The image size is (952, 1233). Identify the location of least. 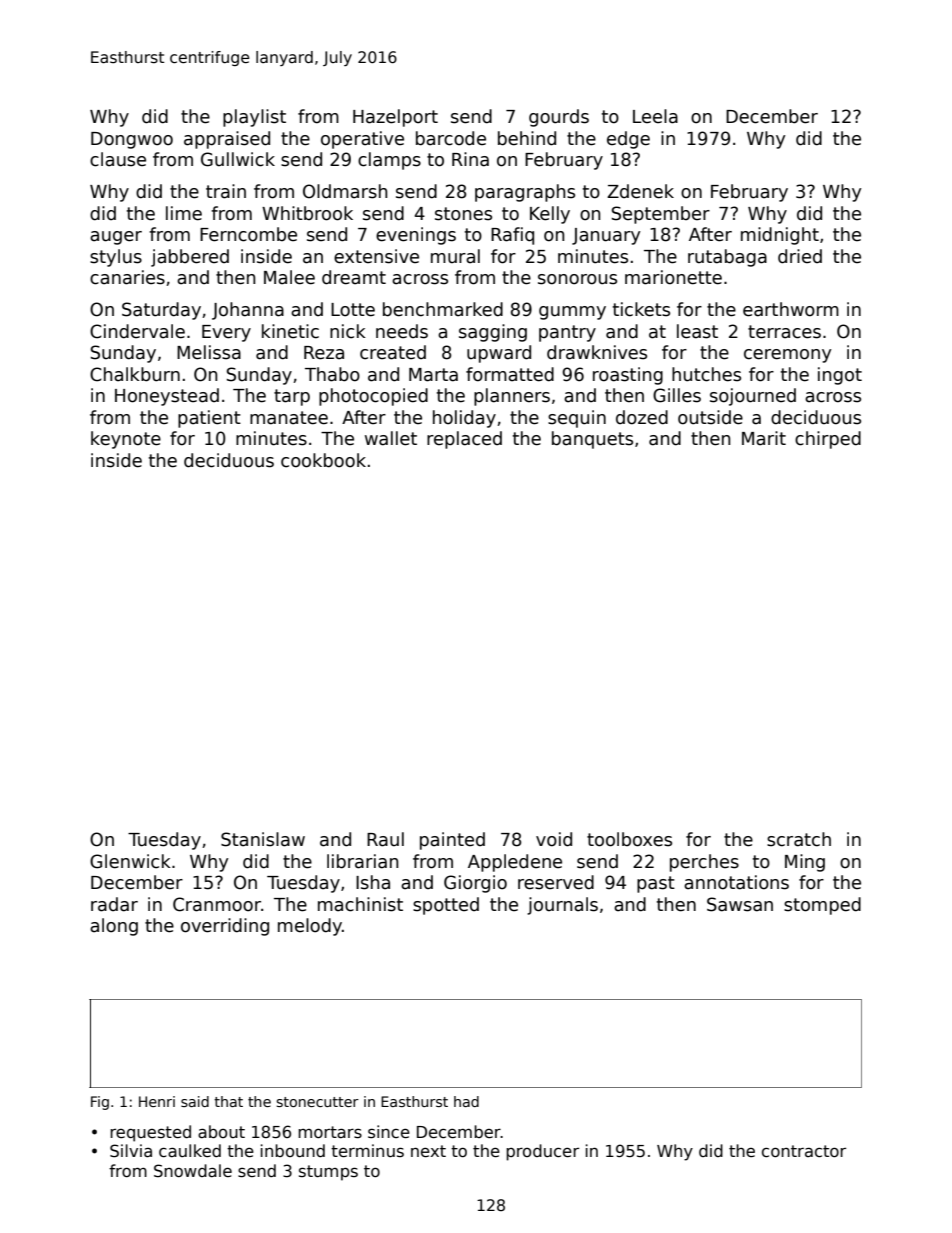
(697, 331).
